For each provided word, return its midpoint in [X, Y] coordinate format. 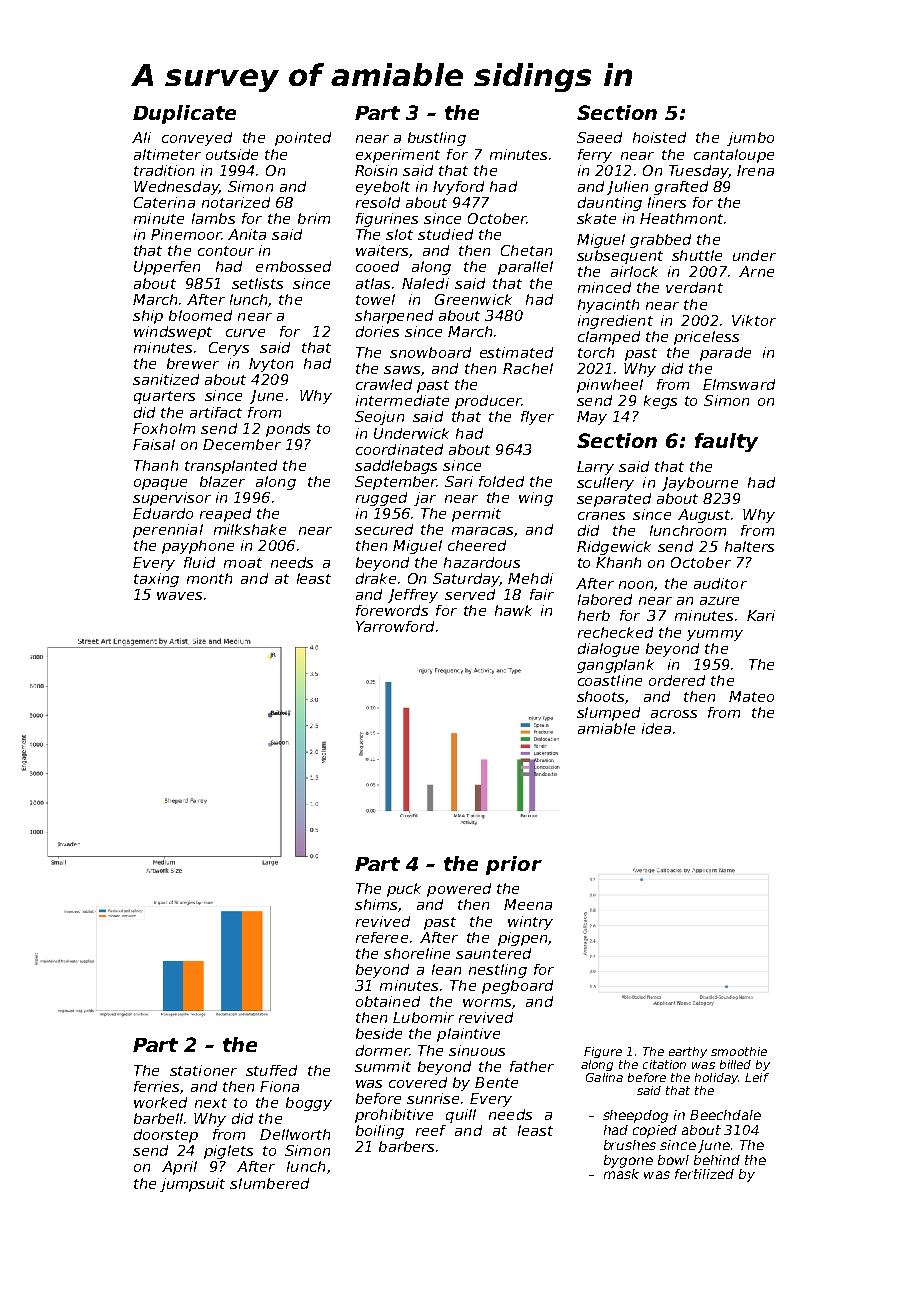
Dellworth [295, 1134]
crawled [384, 384]
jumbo [750, 139]
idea [656, 728]
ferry [595, 156]
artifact [216, 412]
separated [614, 500]
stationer [203, 1070]
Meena [528, 904]
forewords [392, 610]
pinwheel [610, 386]
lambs [213, 218]
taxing [156, 580]
